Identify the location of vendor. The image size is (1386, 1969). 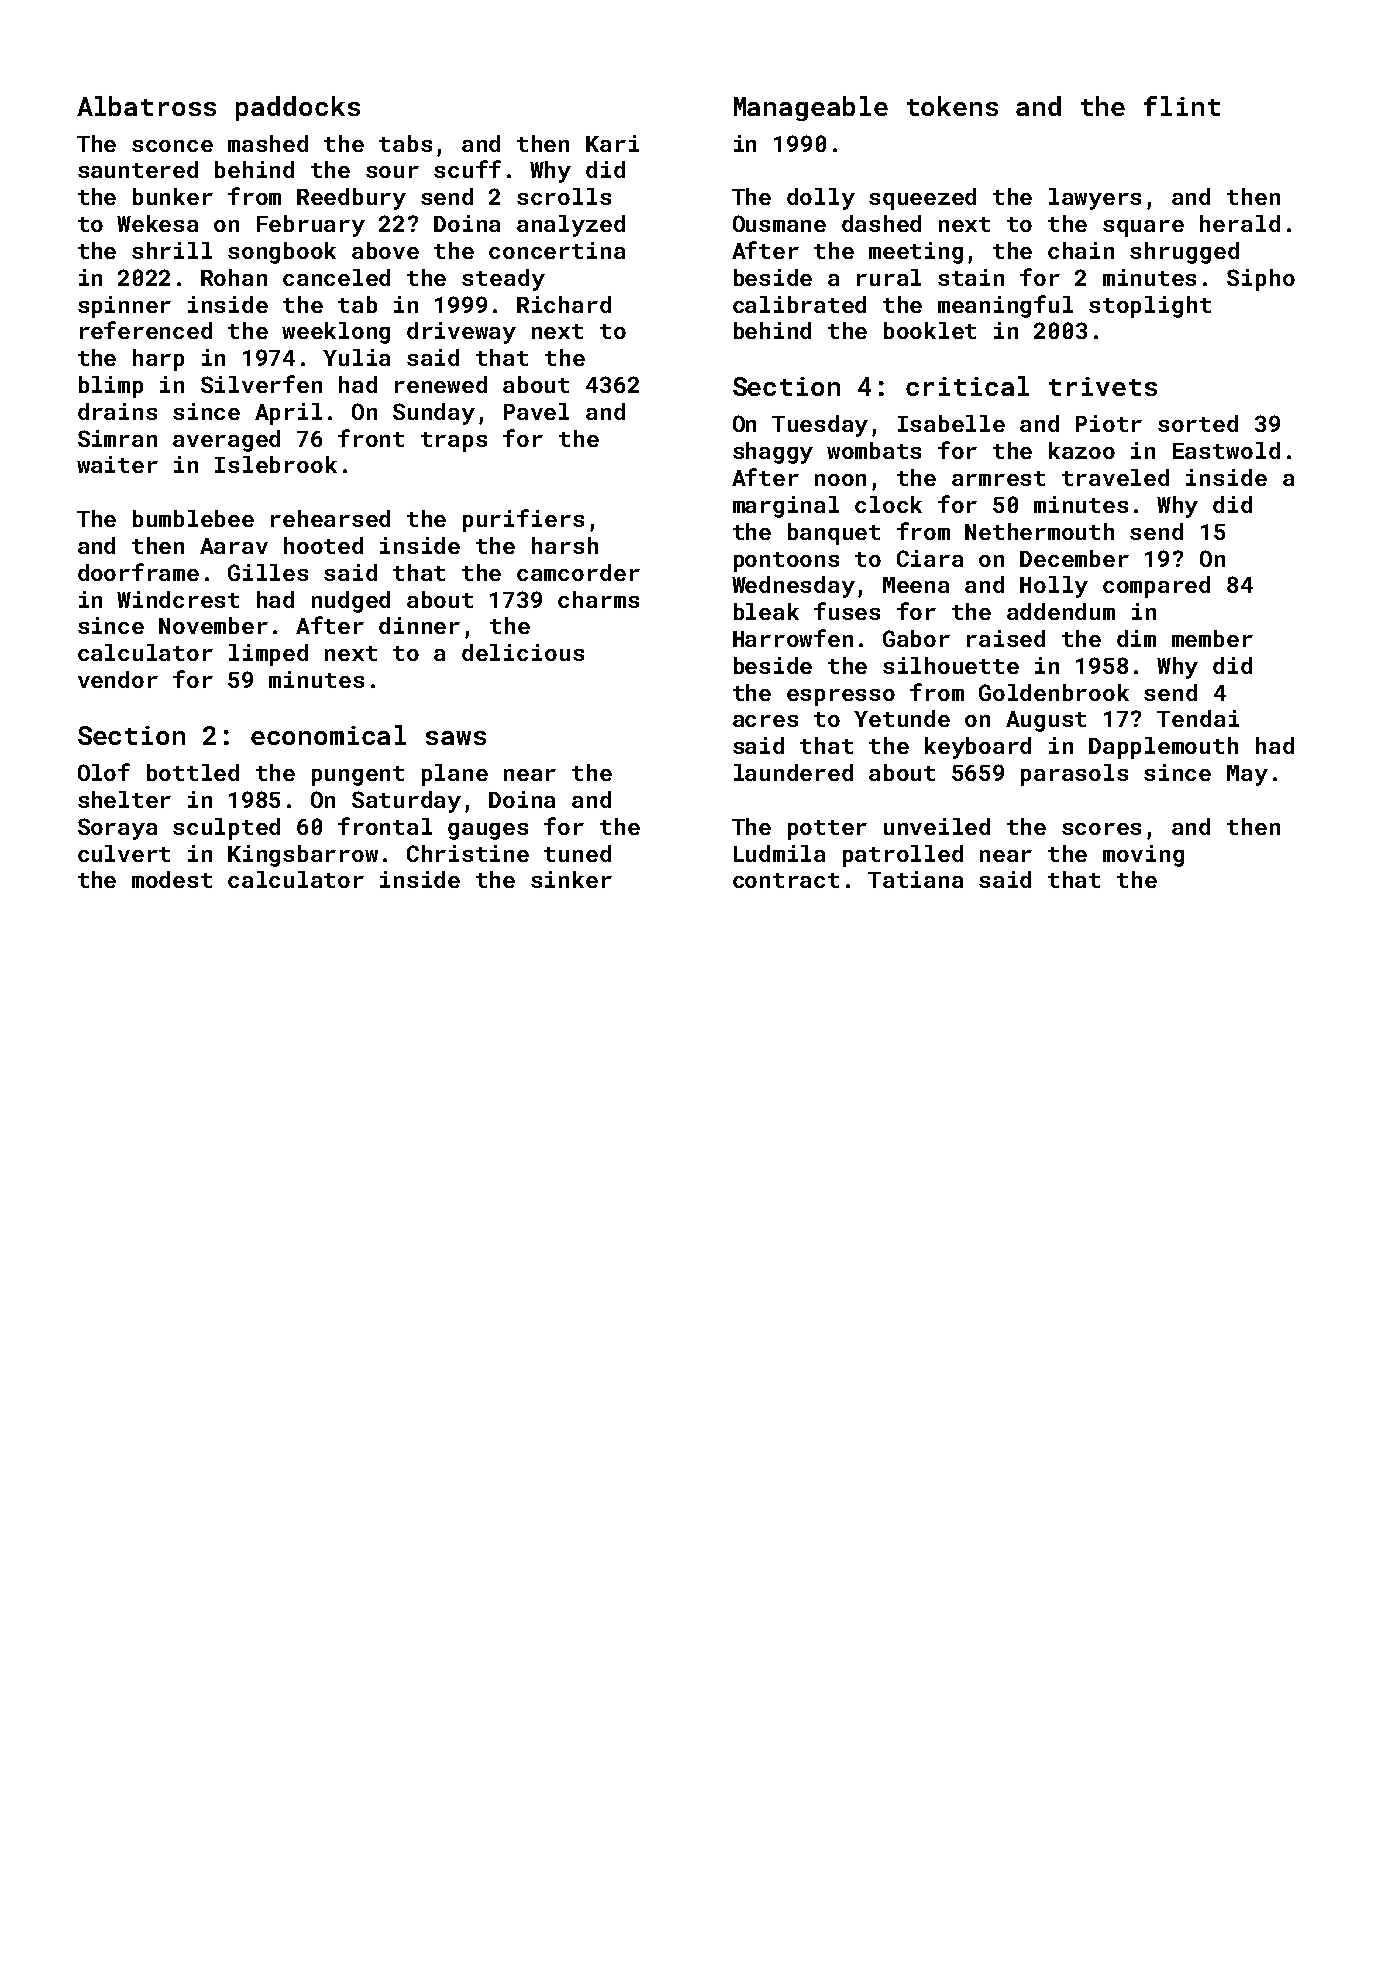
(118, 679).
